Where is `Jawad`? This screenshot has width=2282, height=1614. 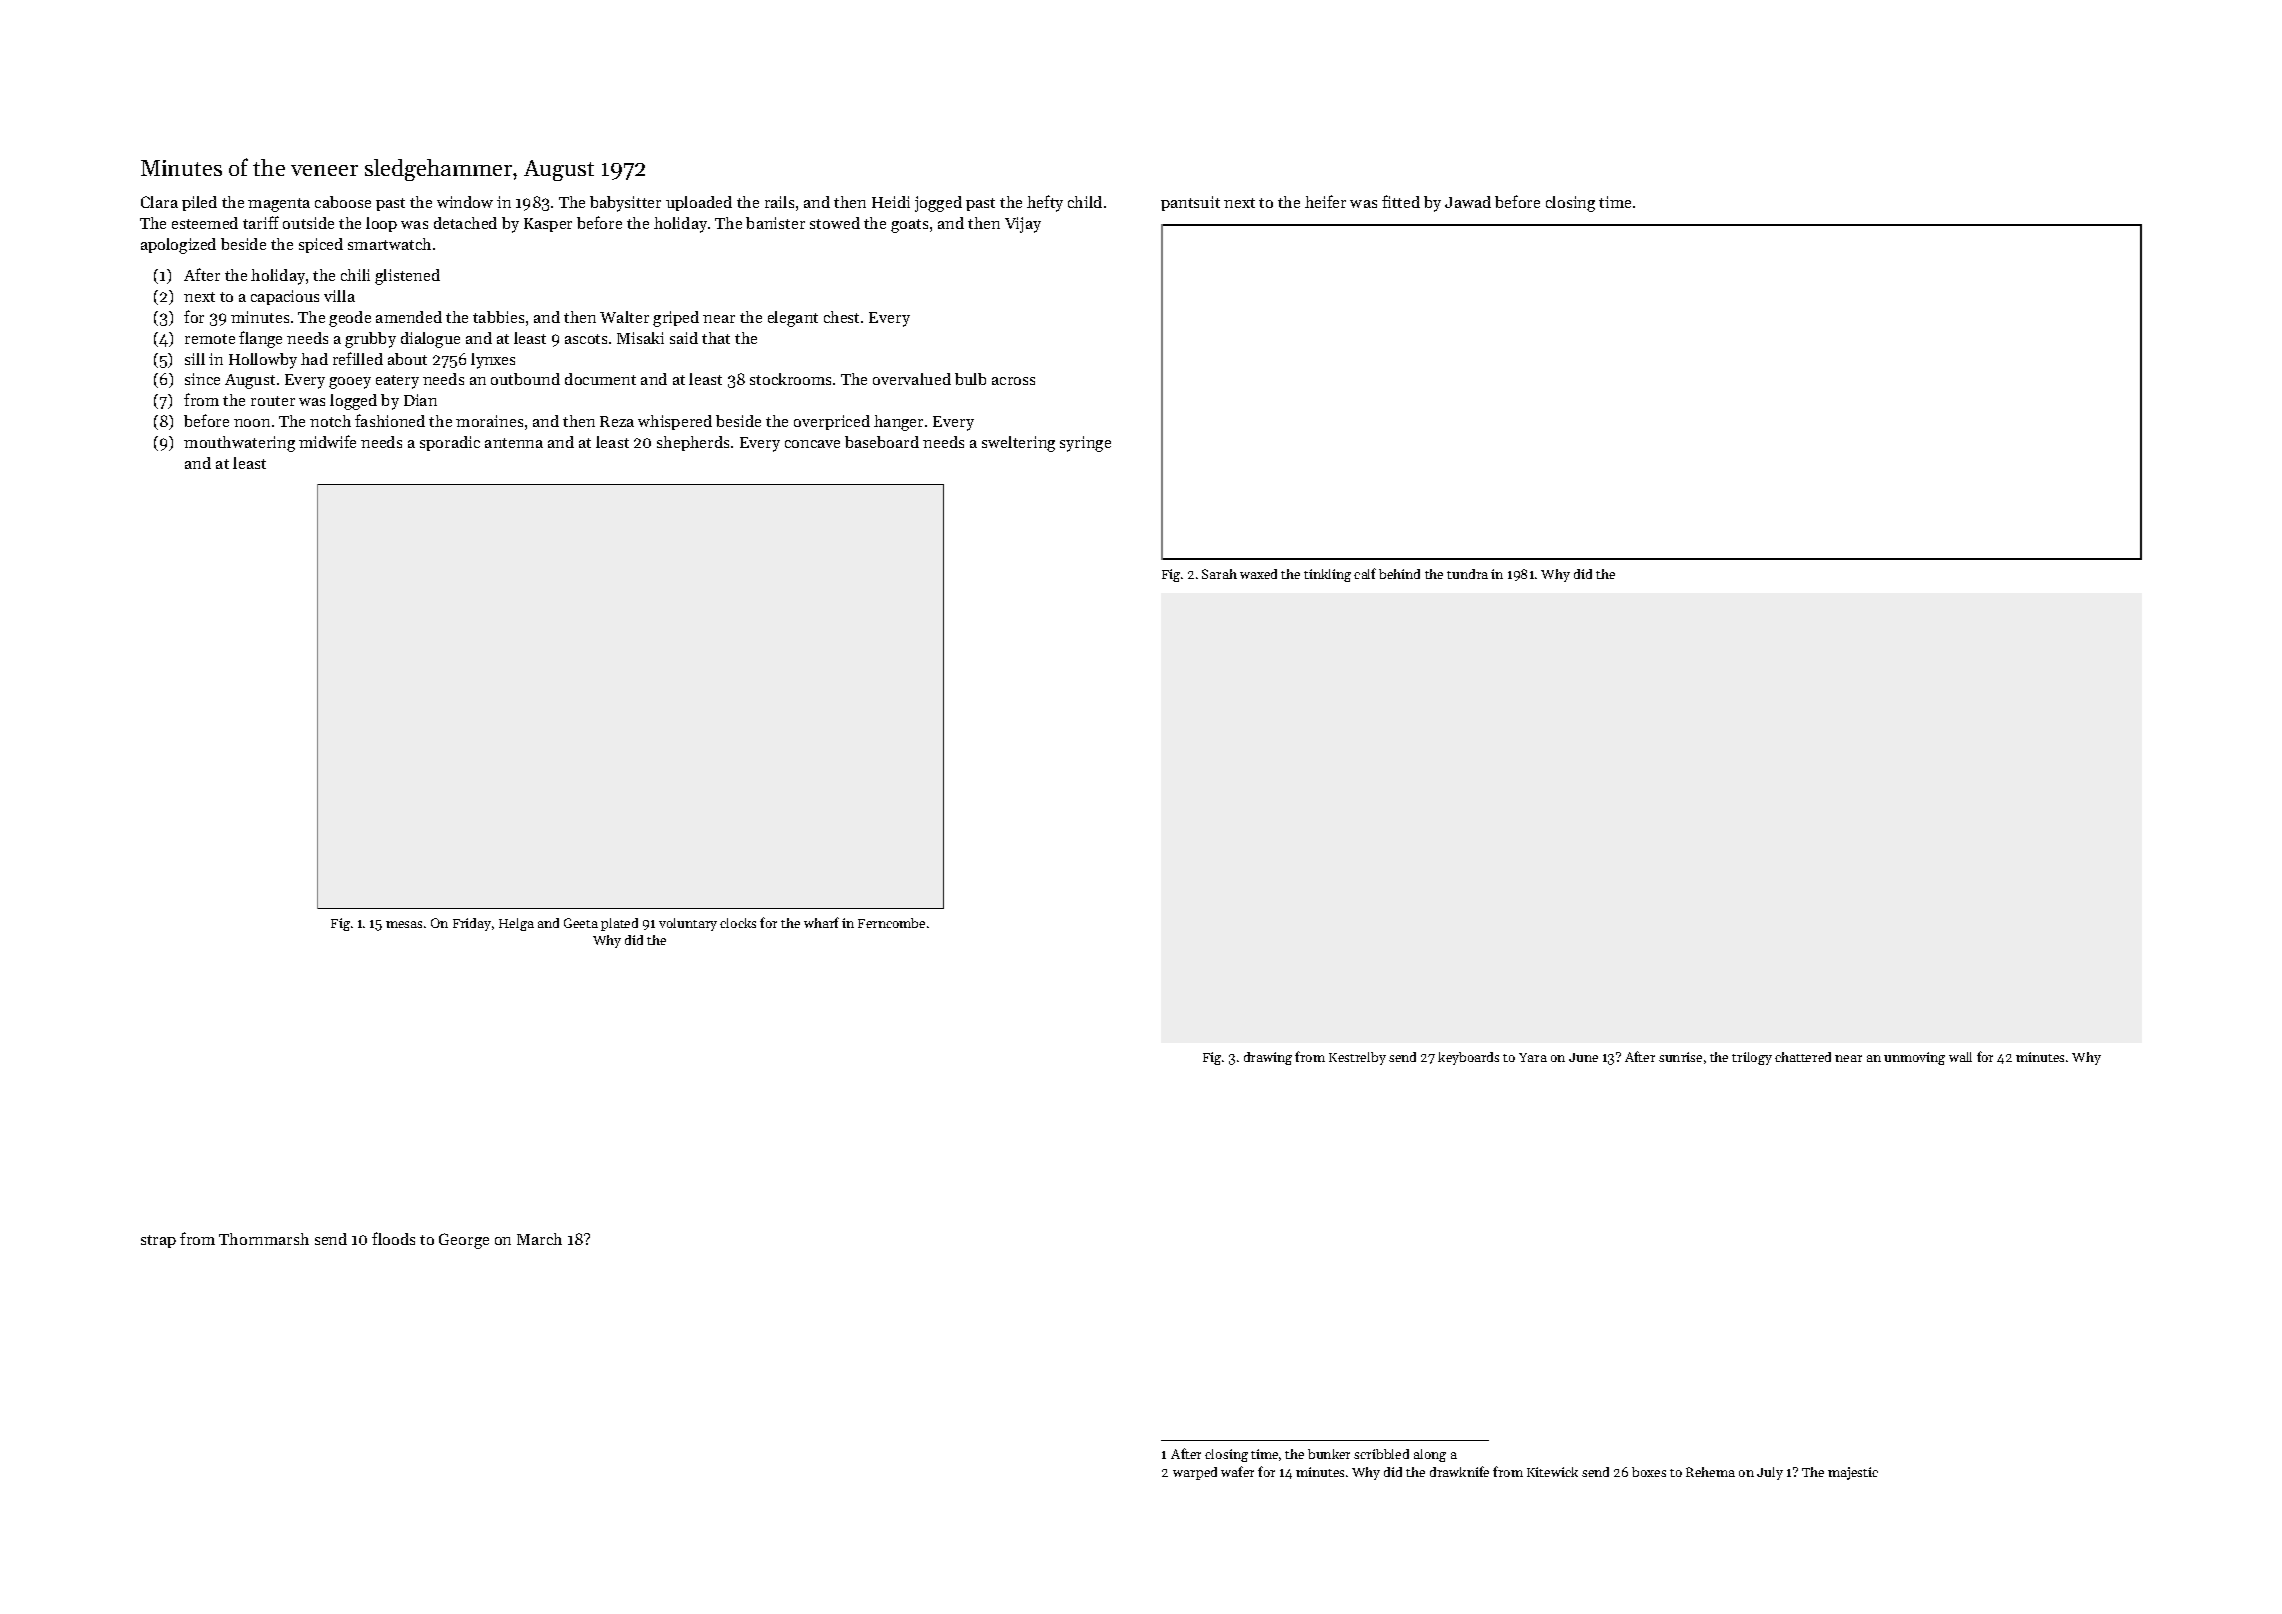 Jawad is located at coordinates (1468, 202).
